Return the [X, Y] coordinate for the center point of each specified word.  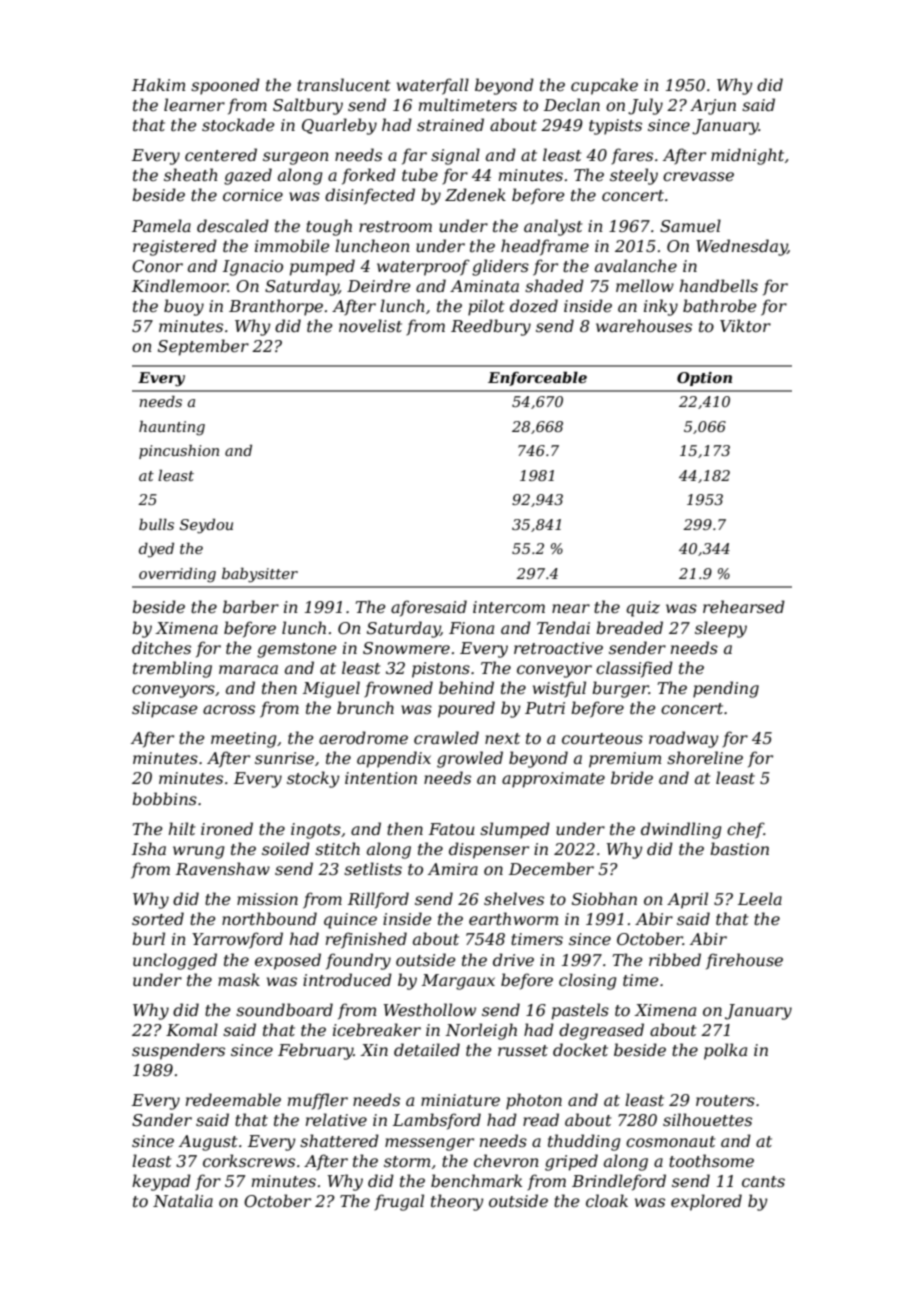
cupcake [604, 86]
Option [704, 379]
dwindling [681, 830]
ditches [161, 647]
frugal [399, 1202]
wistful [559, 689]
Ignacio [253, 268]
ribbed [675, 959]
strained [450, 124]
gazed [248, 176]
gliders [500, 267]
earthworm [513, 918]
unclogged [175, 961]
